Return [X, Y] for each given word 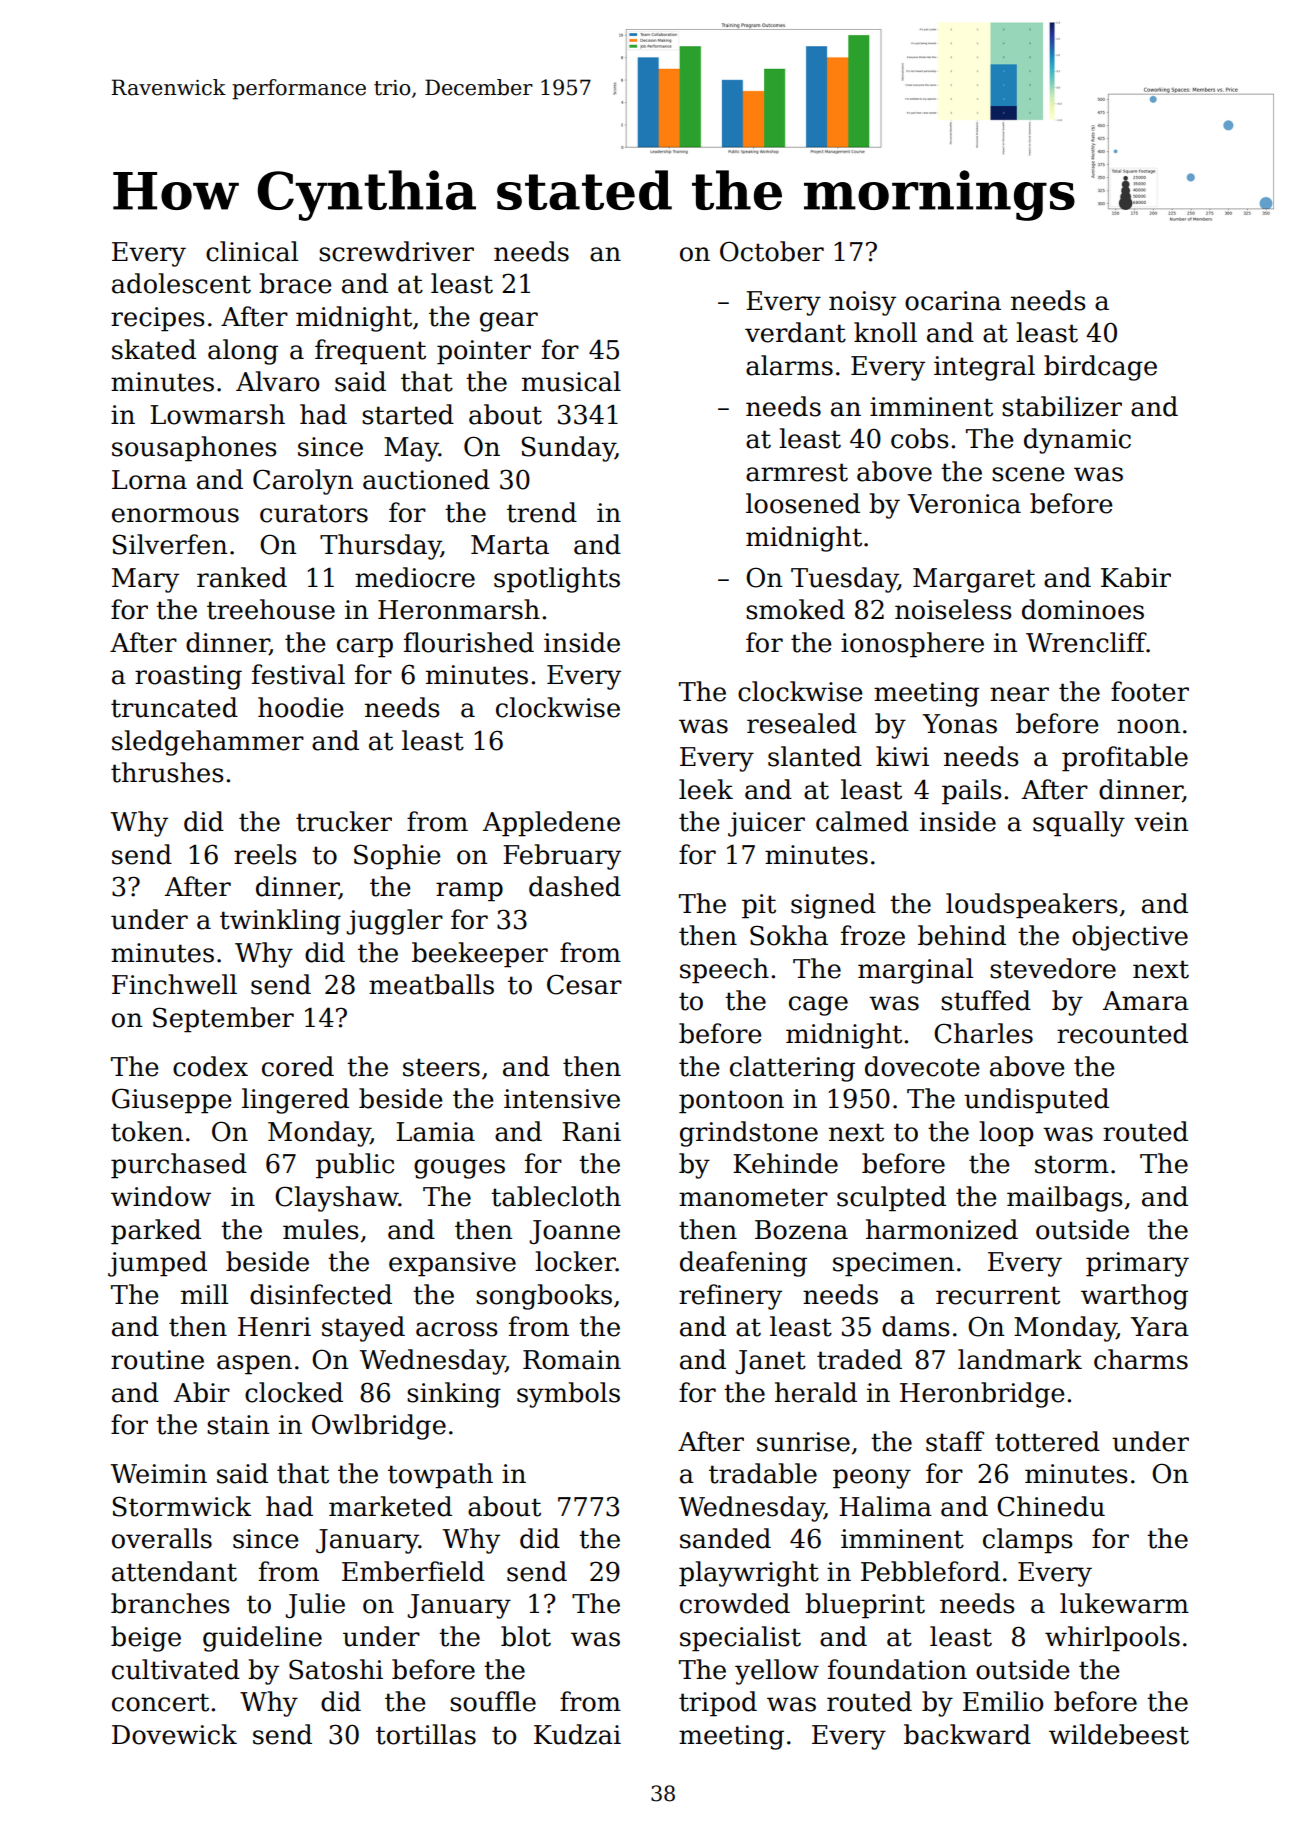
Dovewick [174, 1734]
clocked [294, 1392]
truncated [174, 707]
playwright [749, 1574]
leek [706, 789]
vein [1161, 822]
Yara [1159, 1327]
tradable [763, 1473]
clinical [252, 251]
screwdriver [396, 251]
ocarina [953, 301]
